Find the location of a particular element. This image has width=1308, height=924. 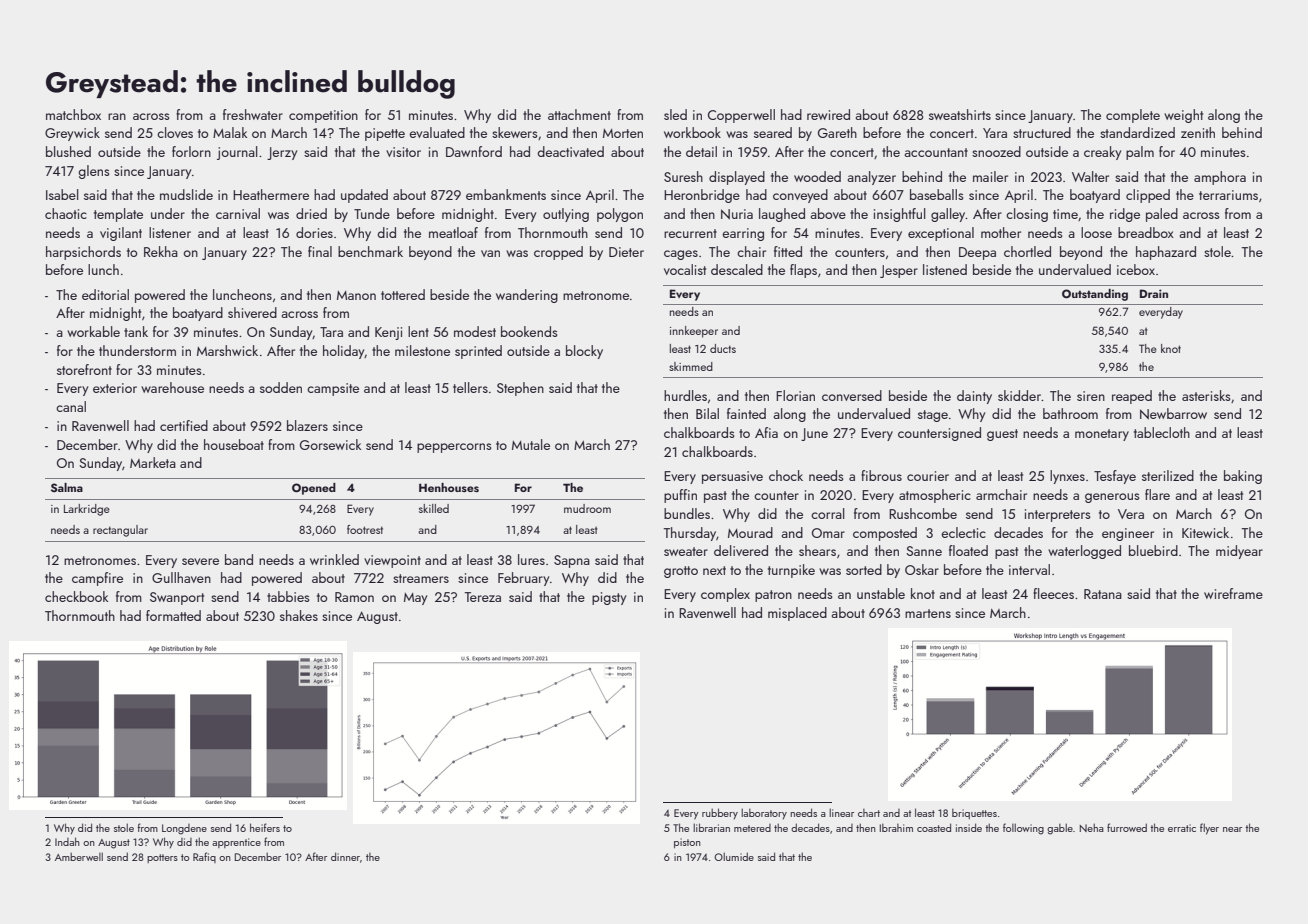

warehouse is located at coordinates (172, 387).
